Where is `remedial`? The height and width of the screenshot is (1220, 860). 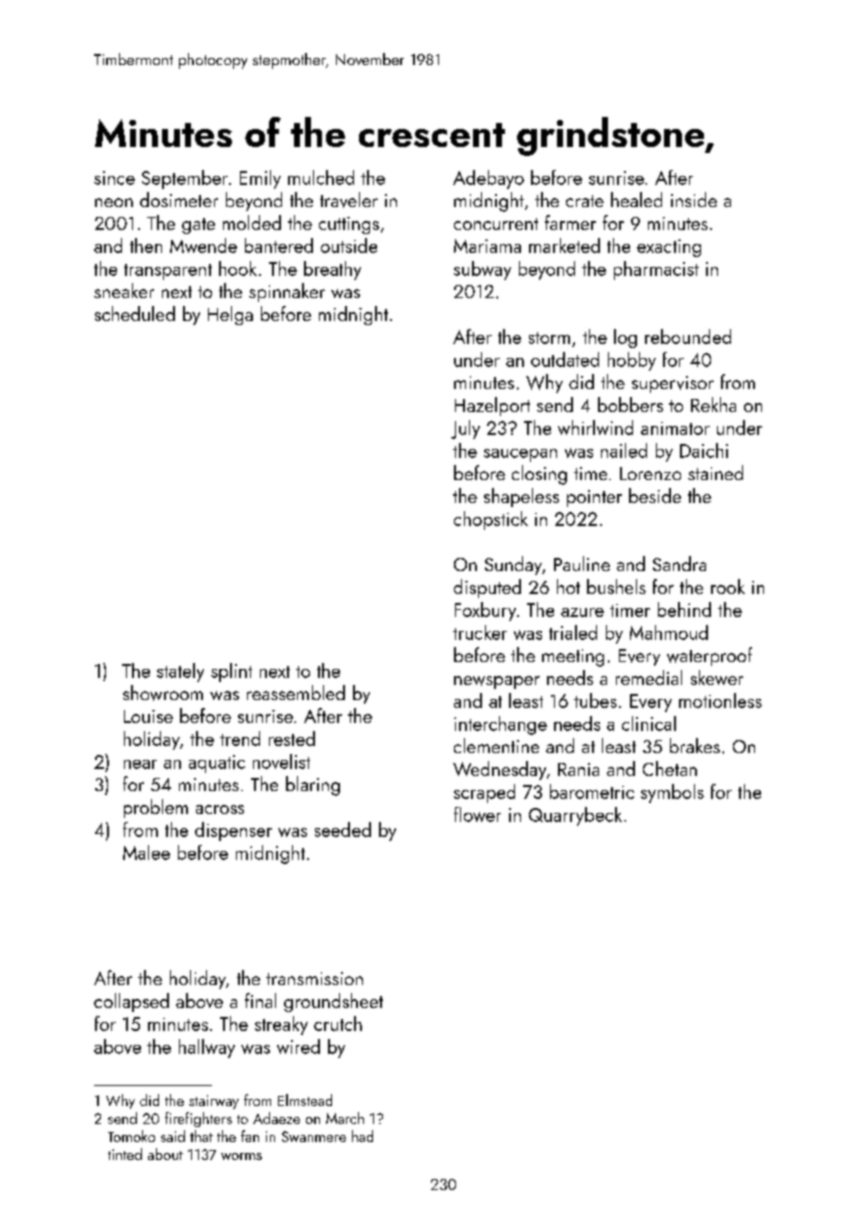 remedial is located at coordinates (649, 677).
